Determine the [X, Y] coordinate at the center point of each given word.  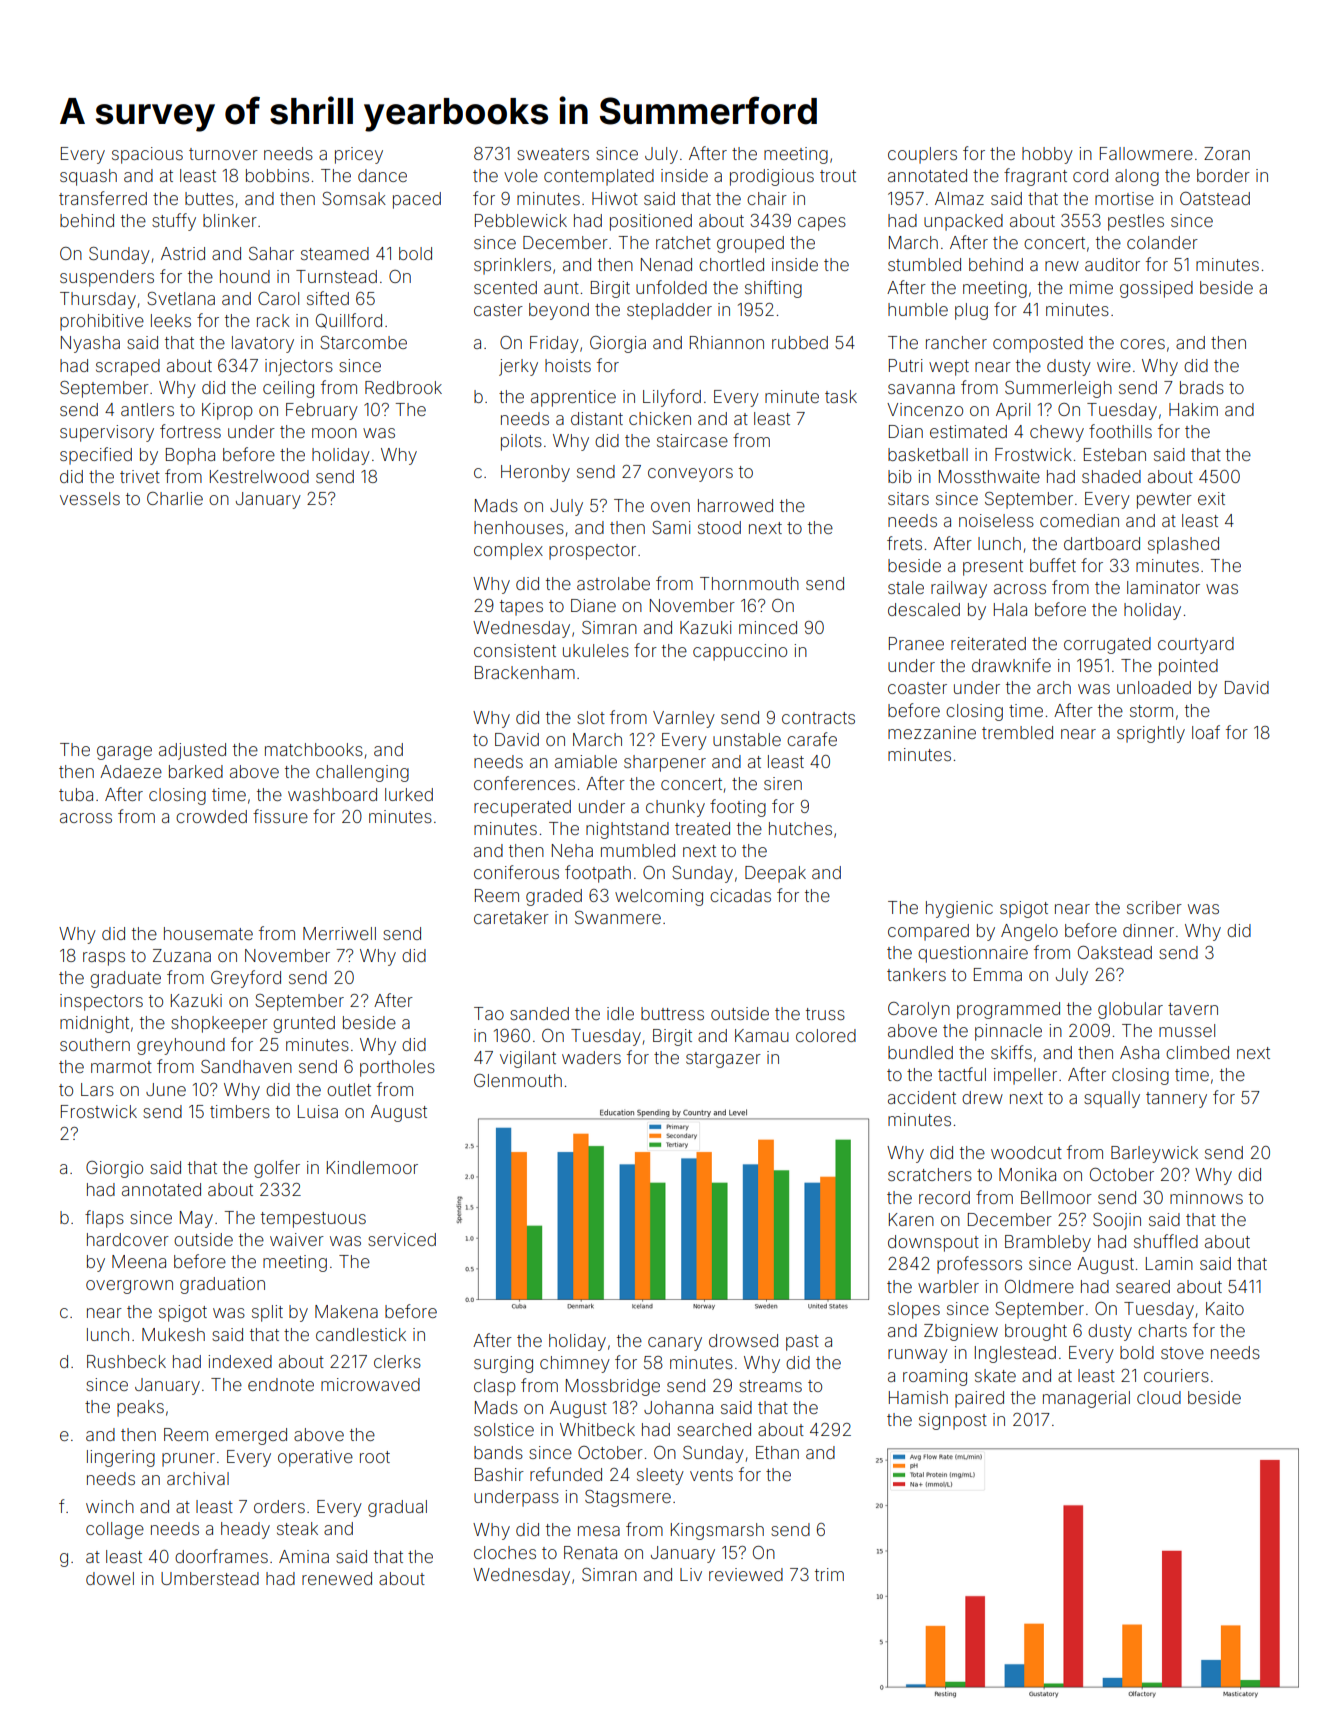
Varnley [684, 719]
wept [949, 368]
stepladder [669, 311]
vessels [90, 498]
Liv [691, 1574]
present [993, 568]
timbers [240, 1111]
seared [1143, 1286]
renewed [337, 1578]
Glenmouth [518, 1080]
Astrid [183, 253]
